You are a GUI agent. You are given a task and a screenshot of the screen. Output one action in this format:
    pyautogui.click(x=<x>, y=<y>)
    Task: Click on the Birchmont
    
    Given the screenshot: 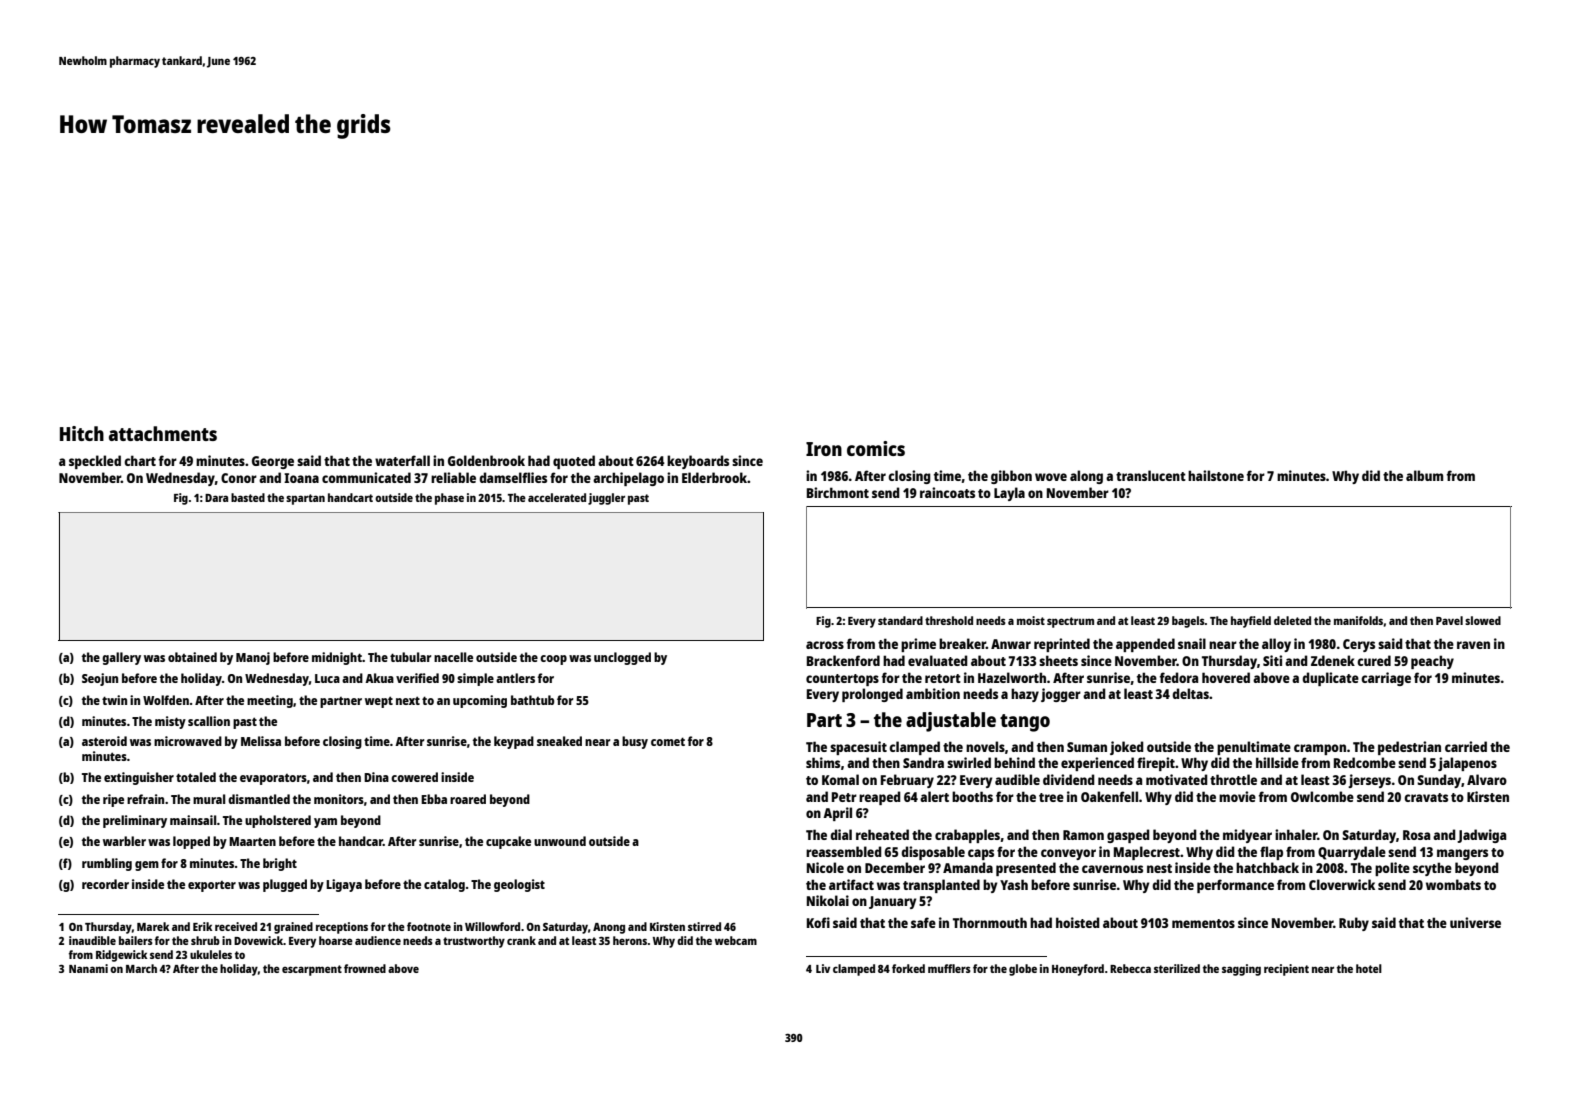 What is the action you would take?
    pyautogui.click(x=838, y=492)
